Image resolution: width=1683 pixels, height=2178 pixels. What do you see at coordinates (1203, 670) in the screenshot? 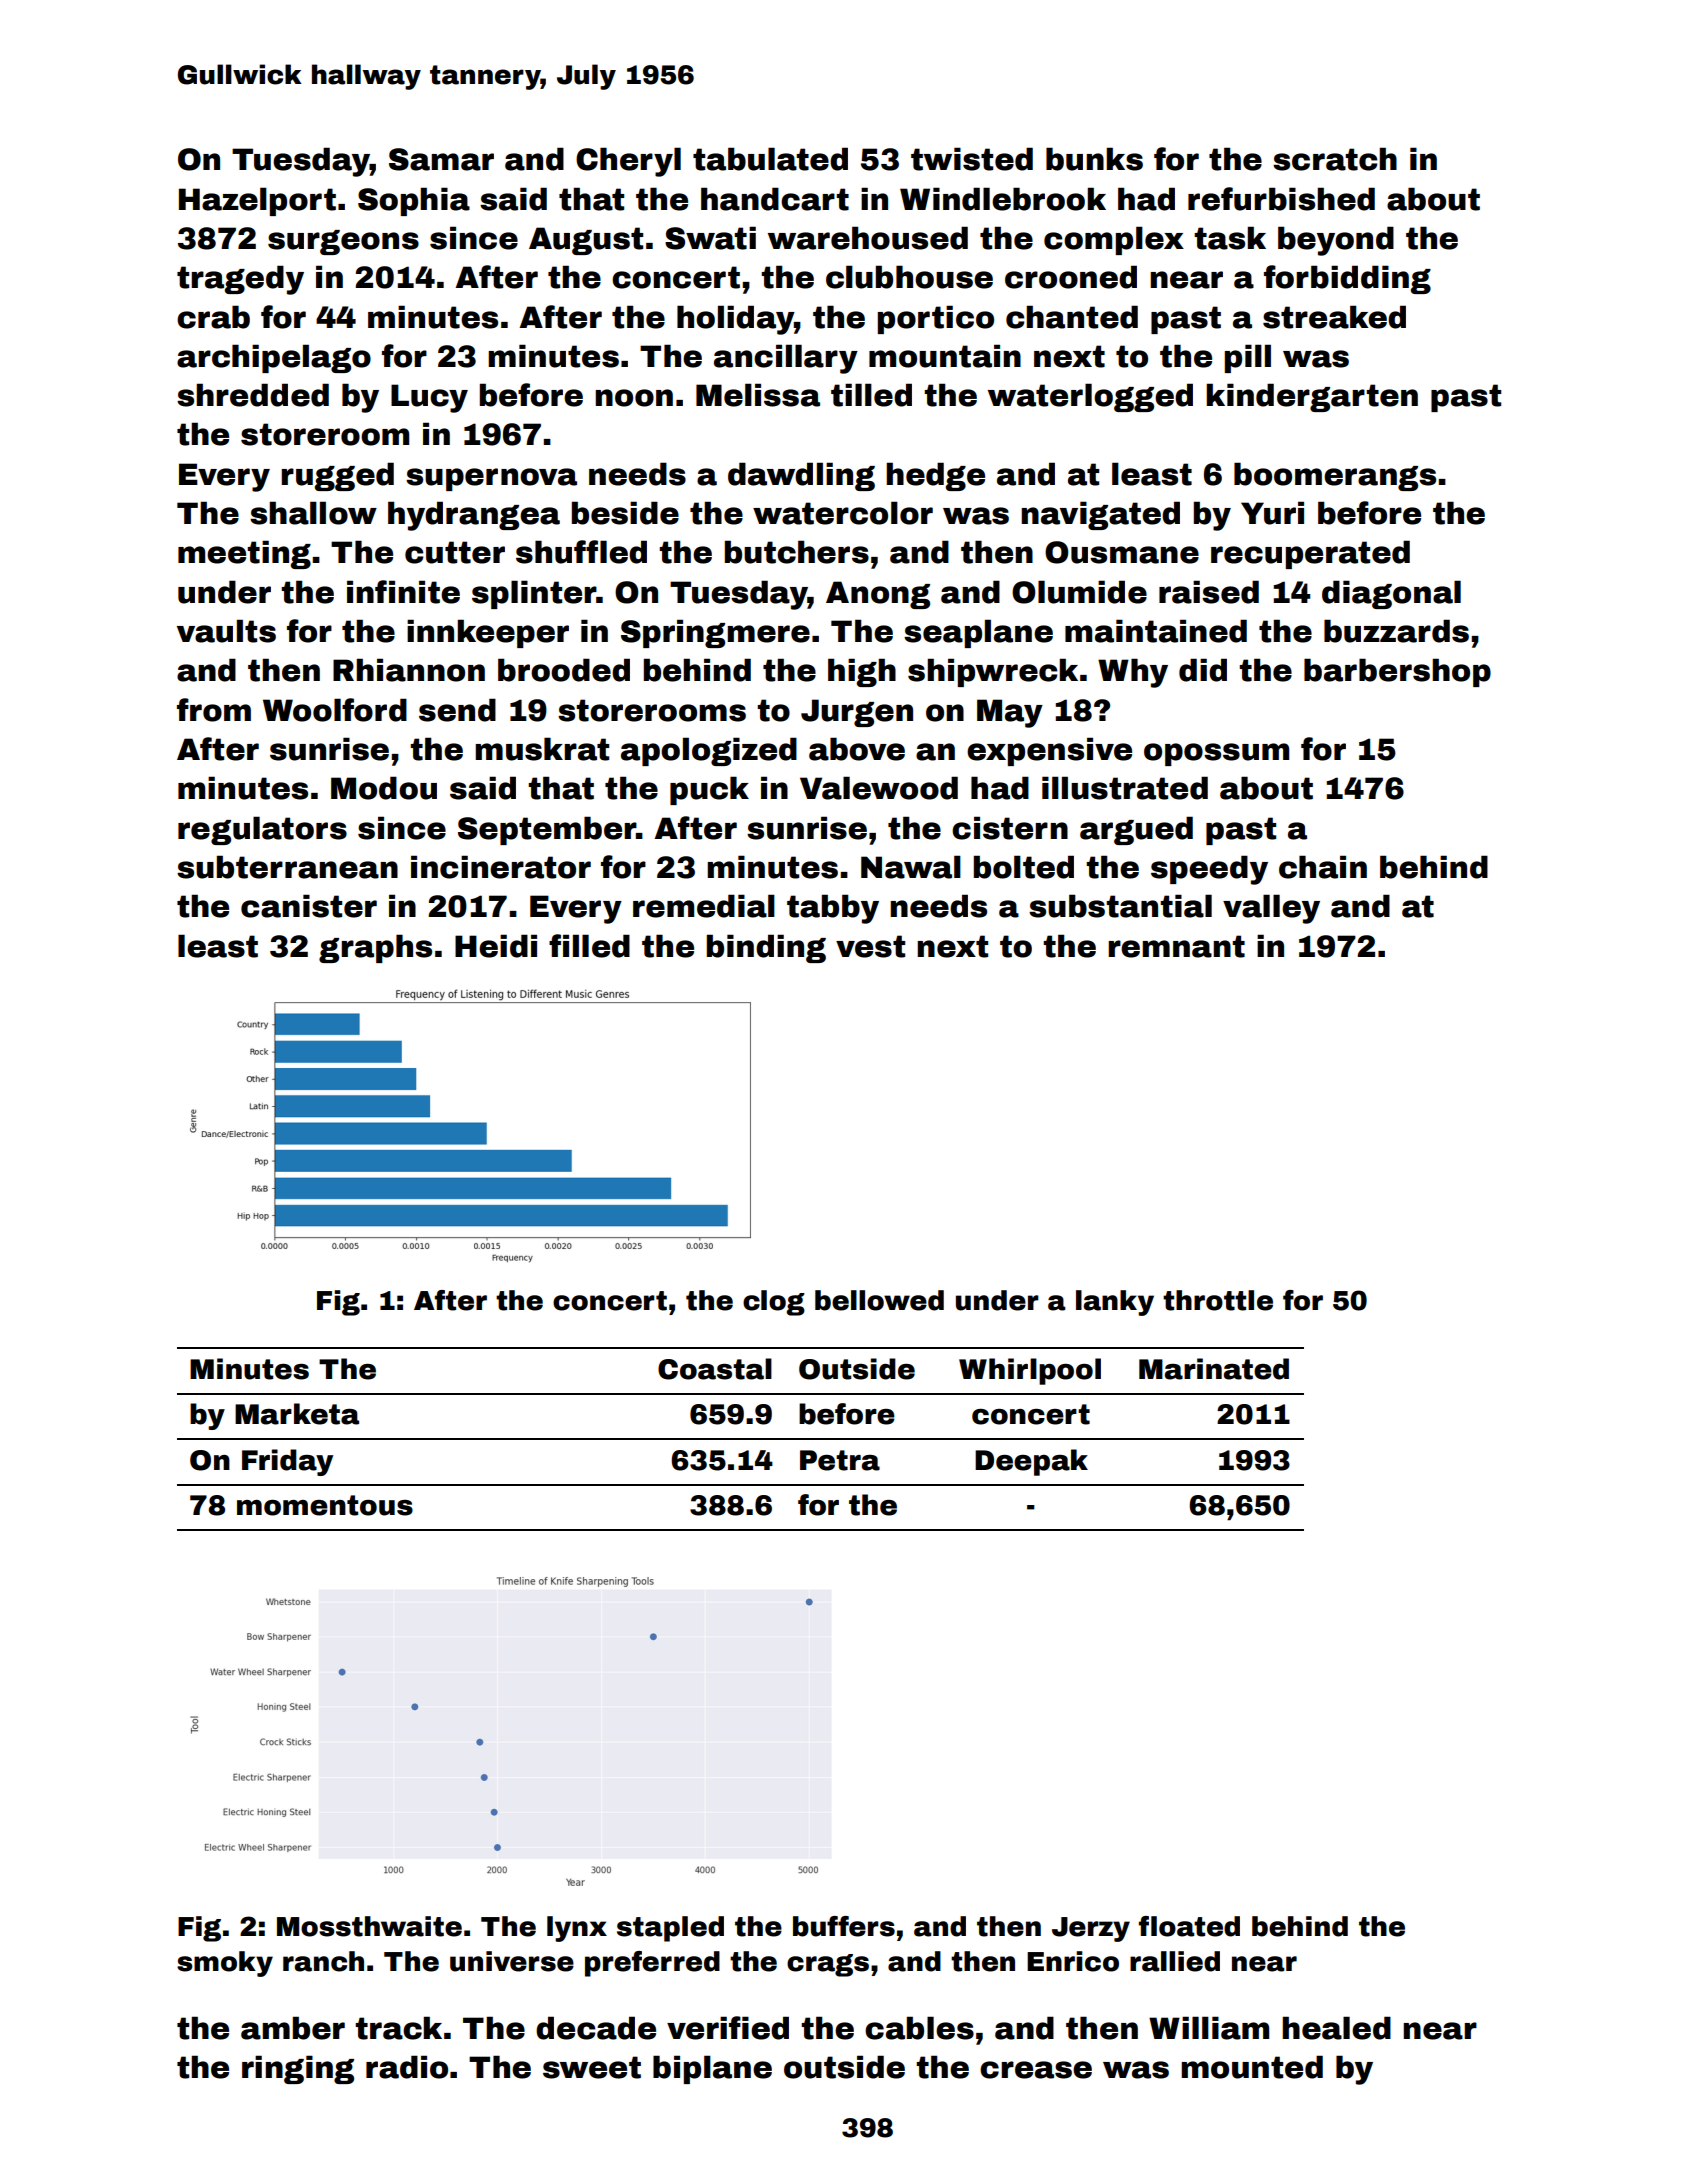
I see `did` at bounding box center [1203, 670].
